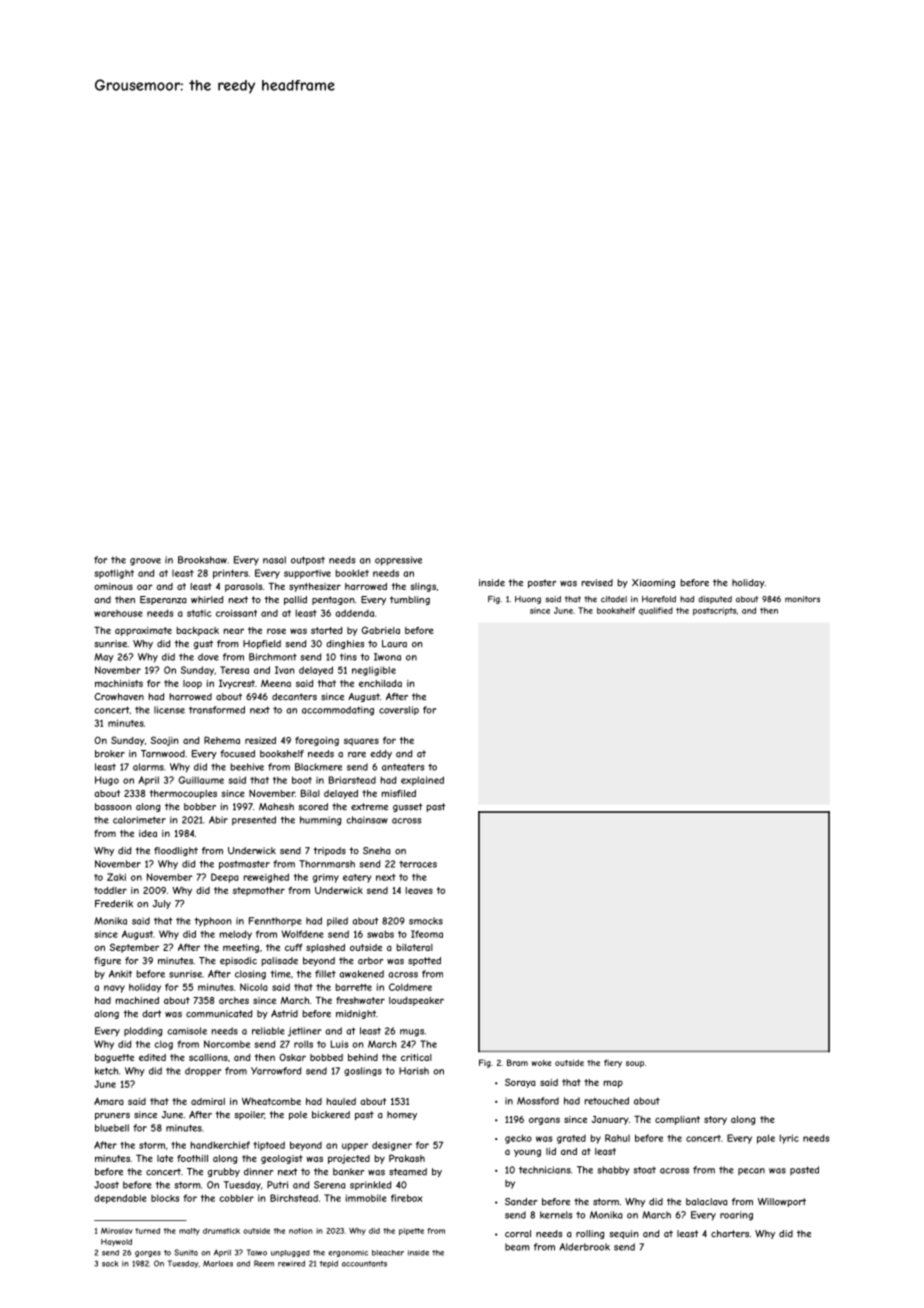 The width and height of the document is (924, 1308). I want to click on coverslip, so click(399, 710).
